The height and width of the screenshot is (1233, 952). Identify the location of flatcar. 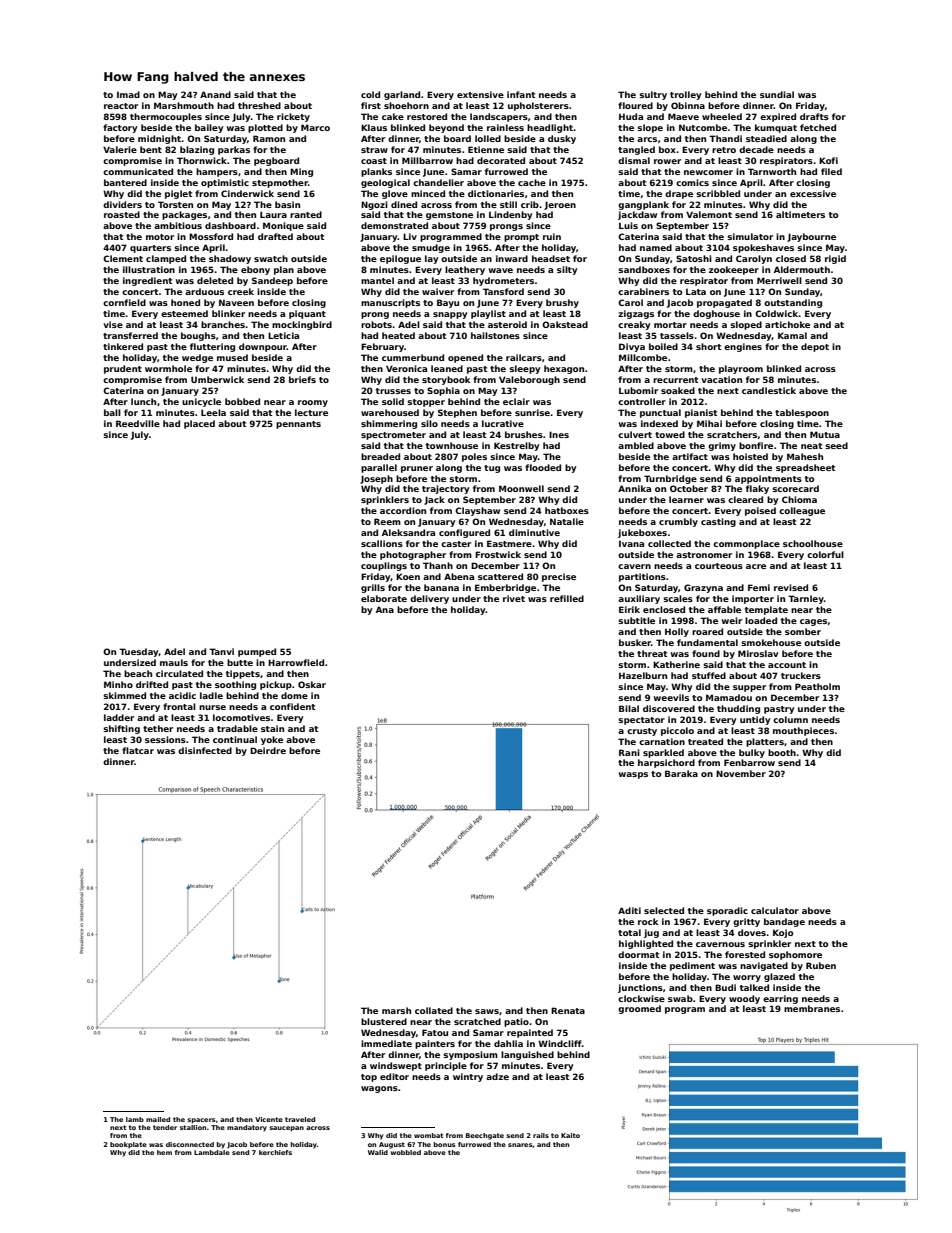
(138, 750).
